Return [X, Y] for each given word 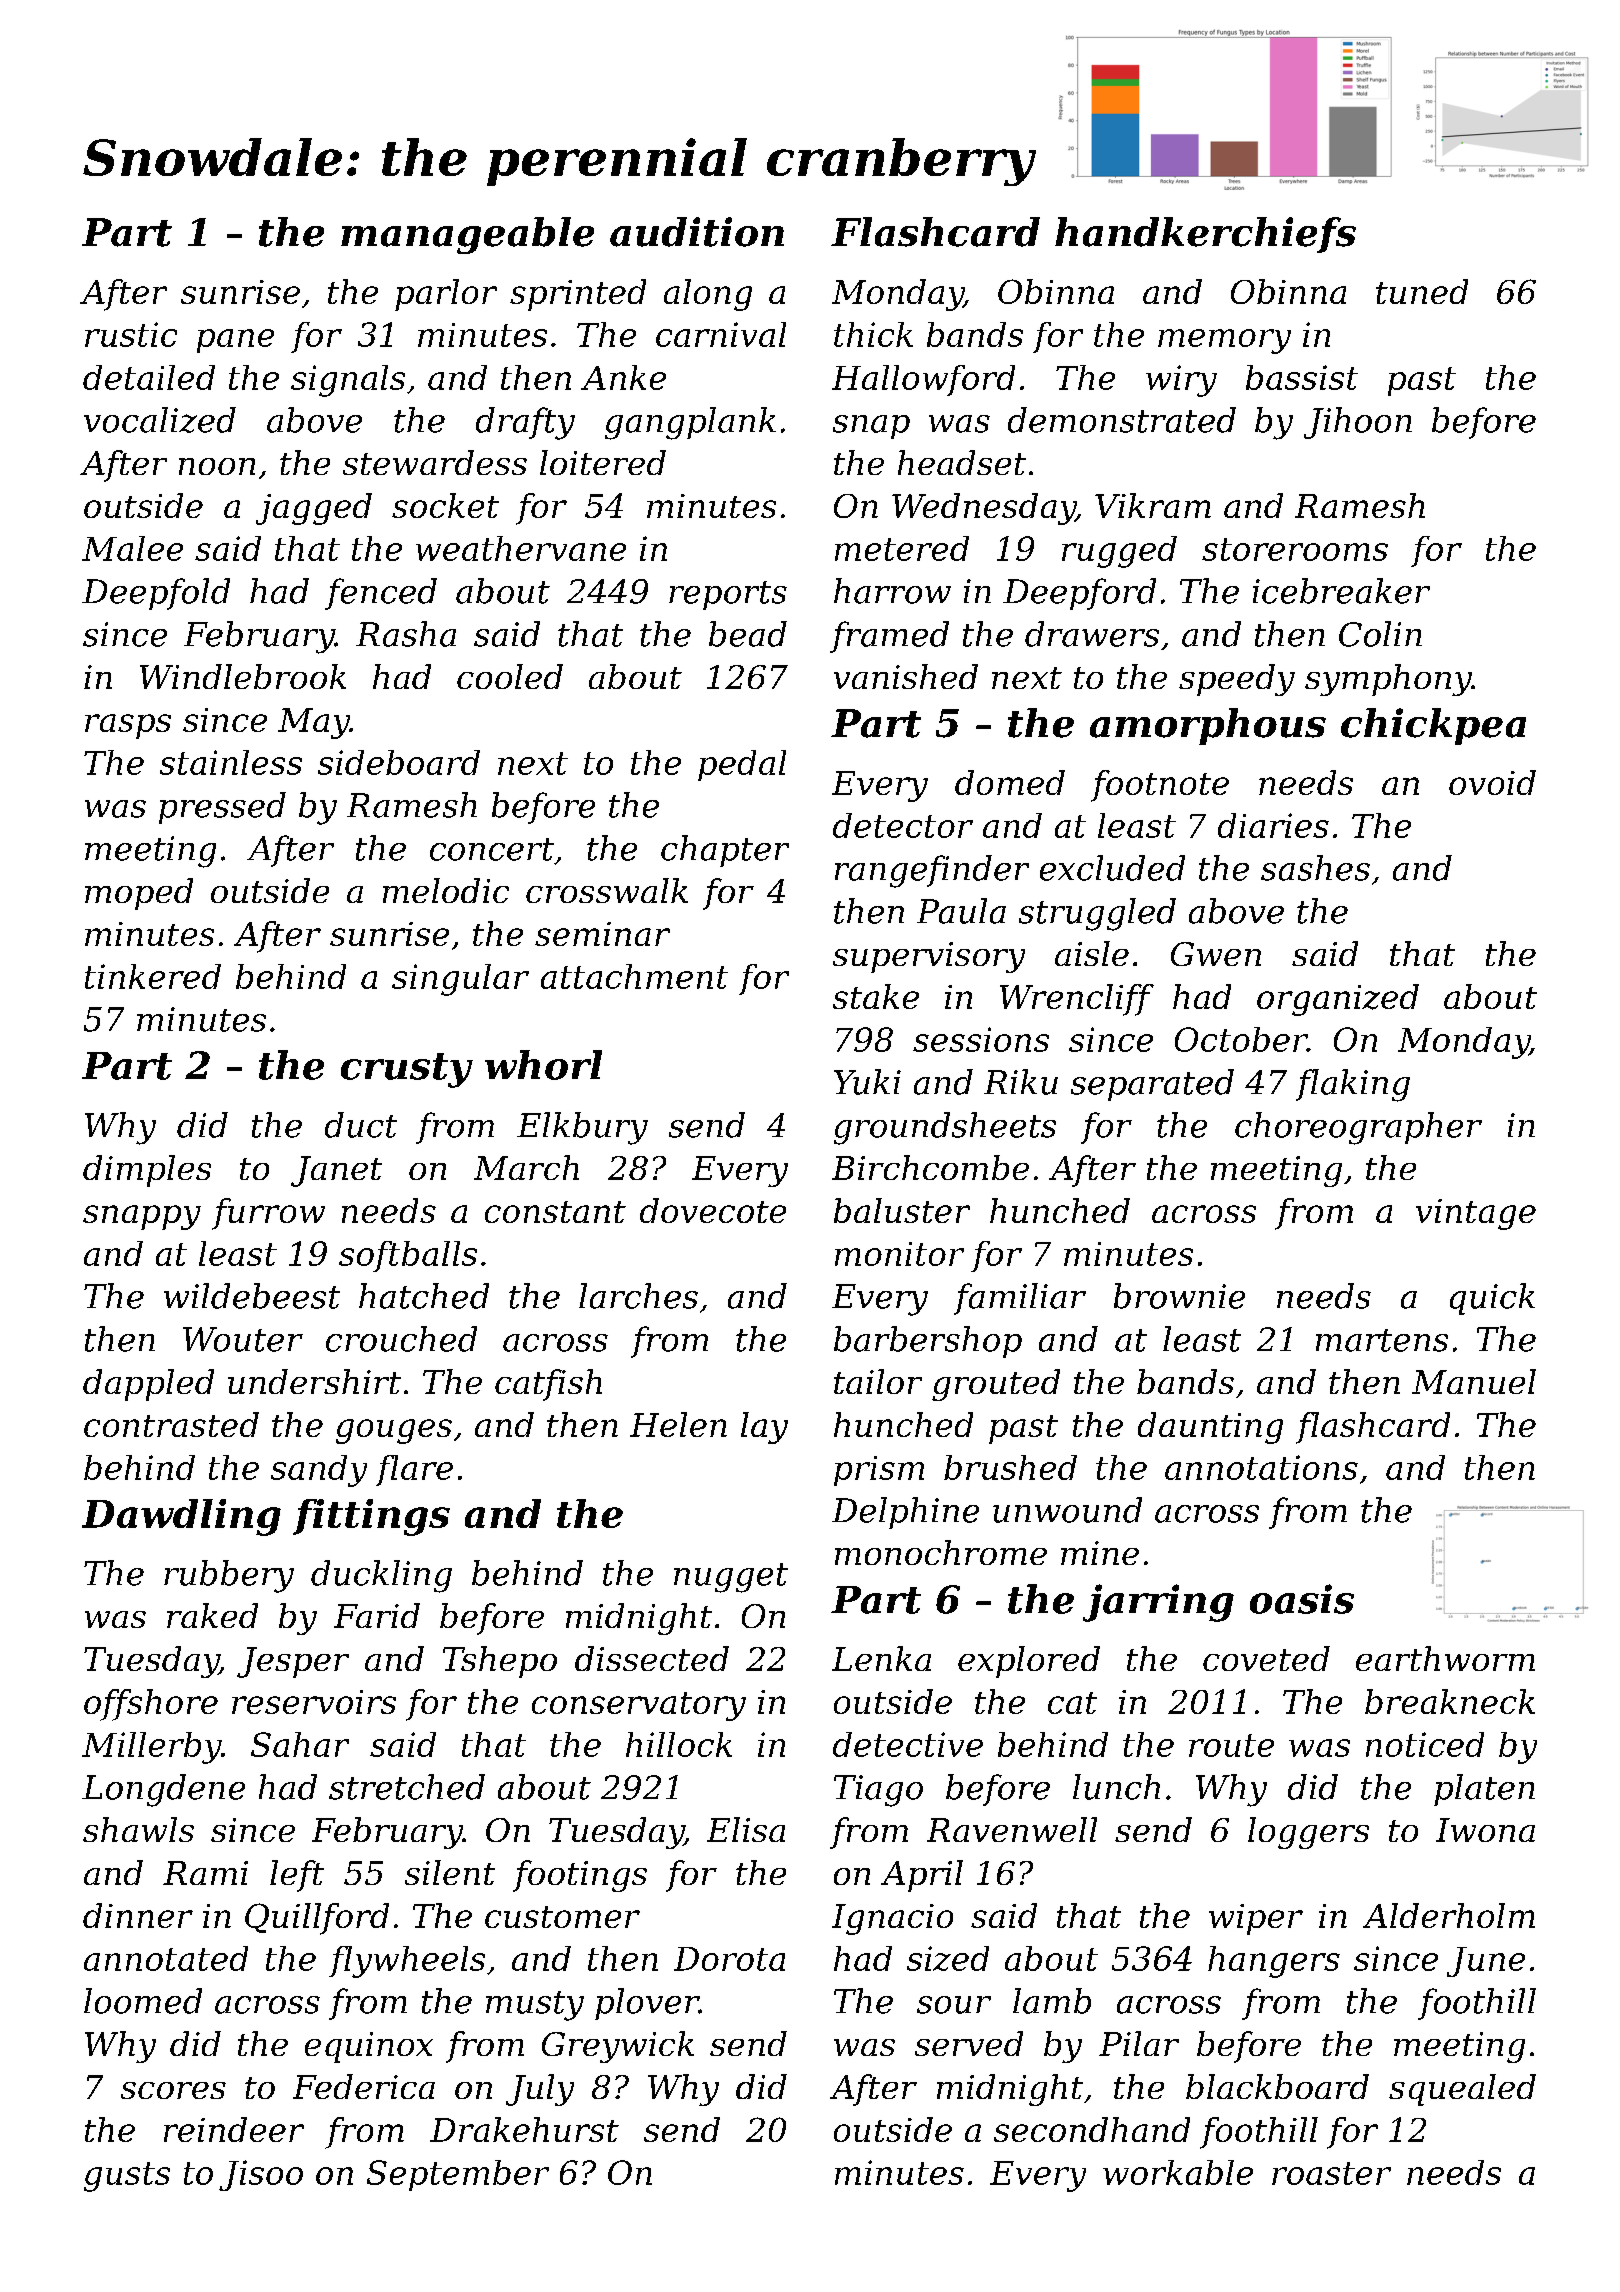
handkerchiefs [1205, 235]
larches [638, 1296]
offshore [151, 1705]
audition [697, 232]
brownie [1179, 1296]
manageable [467, 235]
